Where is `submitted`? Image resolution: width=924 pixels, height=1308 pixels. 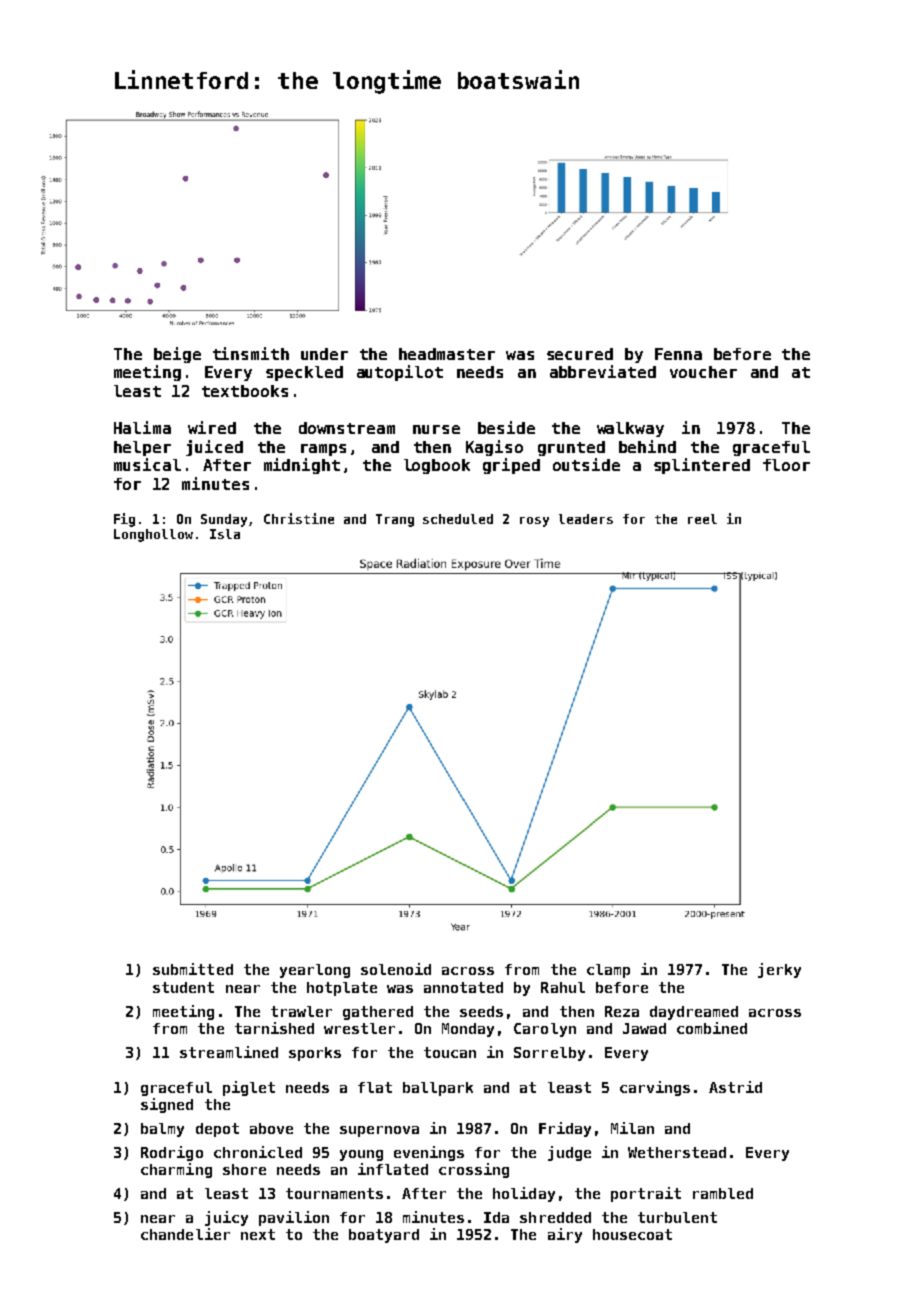
submitted is located at coordinates (193, 969).
